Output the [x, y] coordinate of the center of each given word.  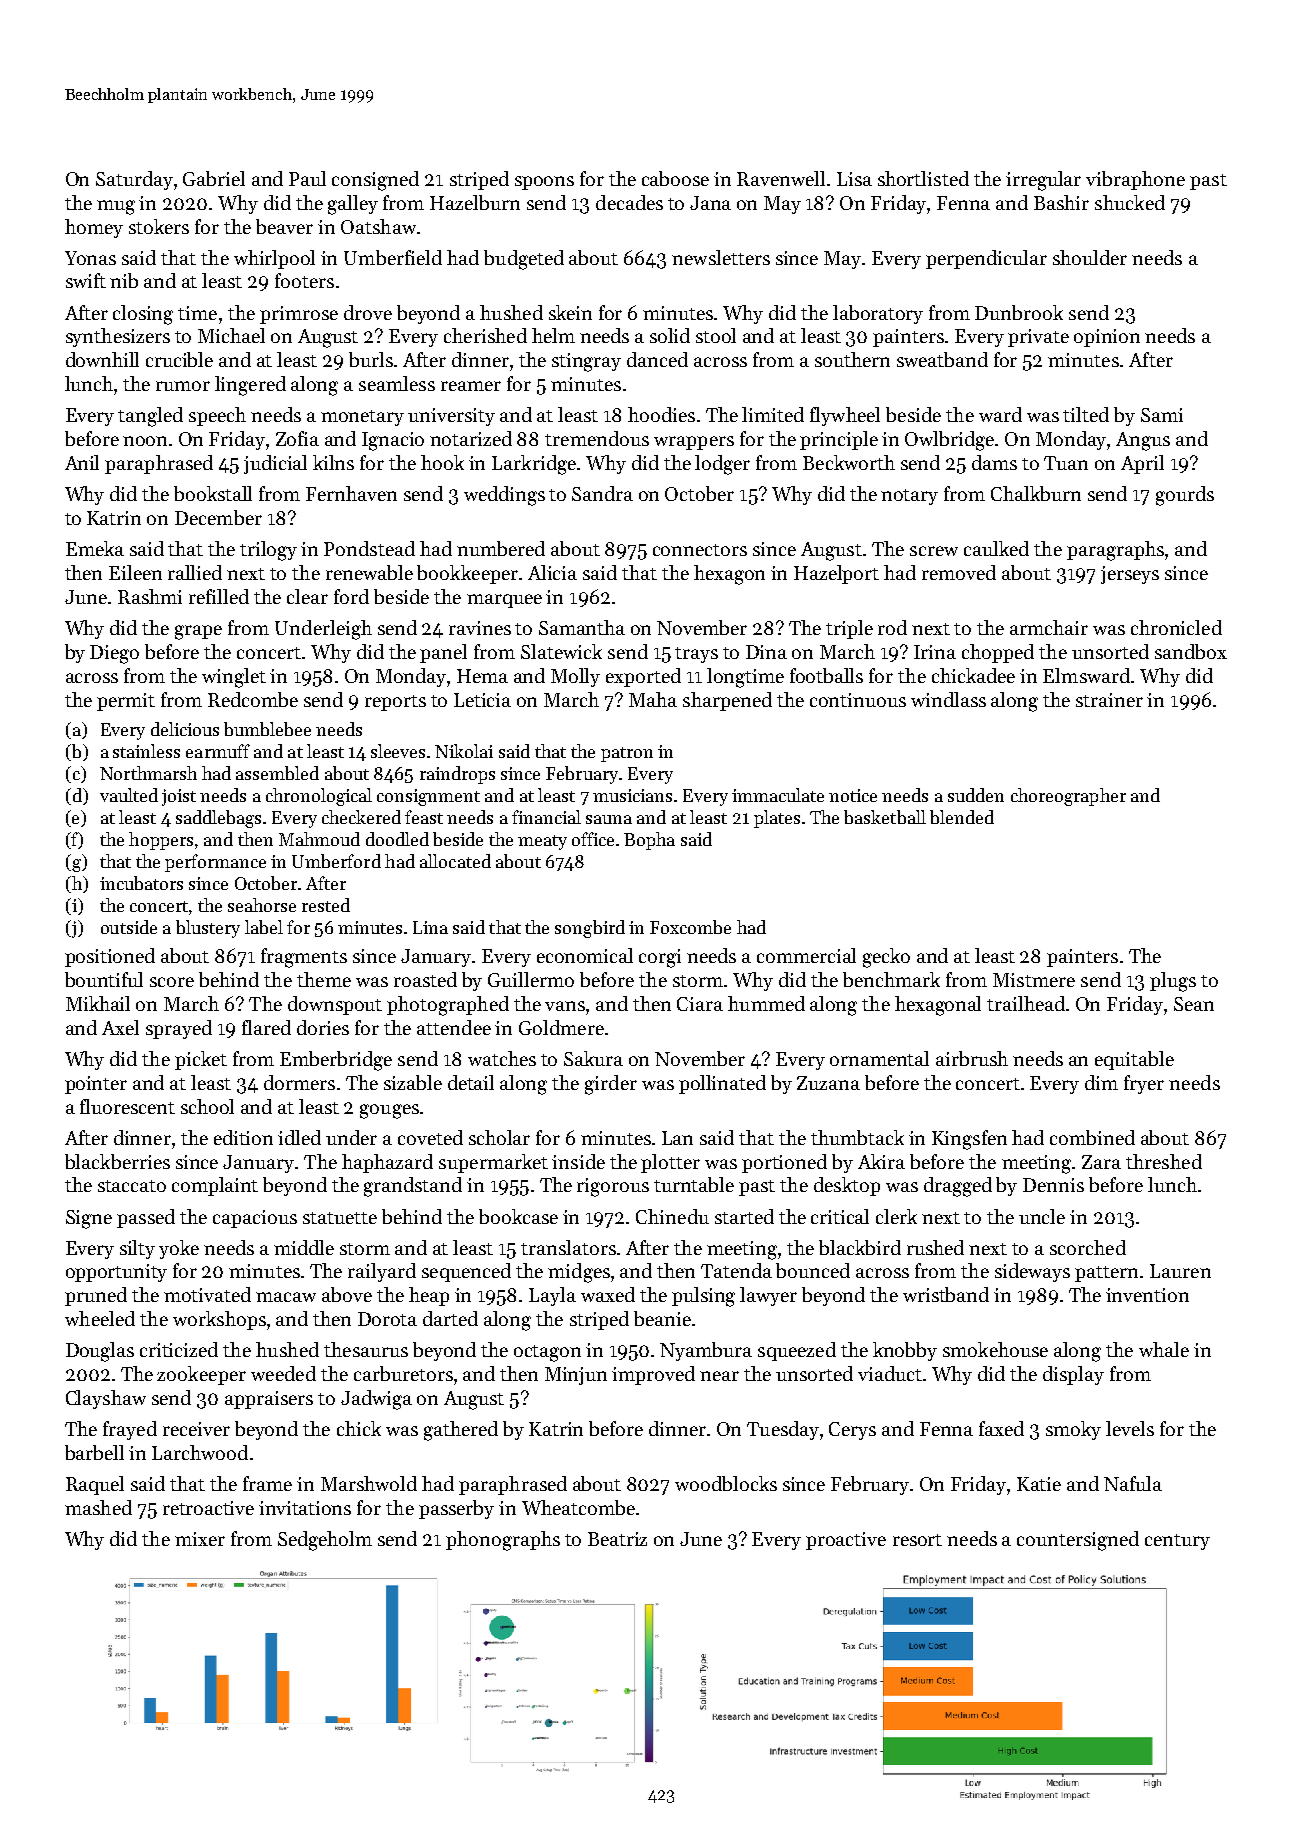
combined [1092, 1137]
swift [86, 280]
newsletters [721, 257]
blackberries [117, 1161]
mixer [200, 1539]
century [1177, 1542]
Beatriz [617, 1539]
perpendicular [986, 259]
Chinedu [672, 1216]
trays [696, 655]
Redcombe [253, 699]
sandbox [1191, 651]
